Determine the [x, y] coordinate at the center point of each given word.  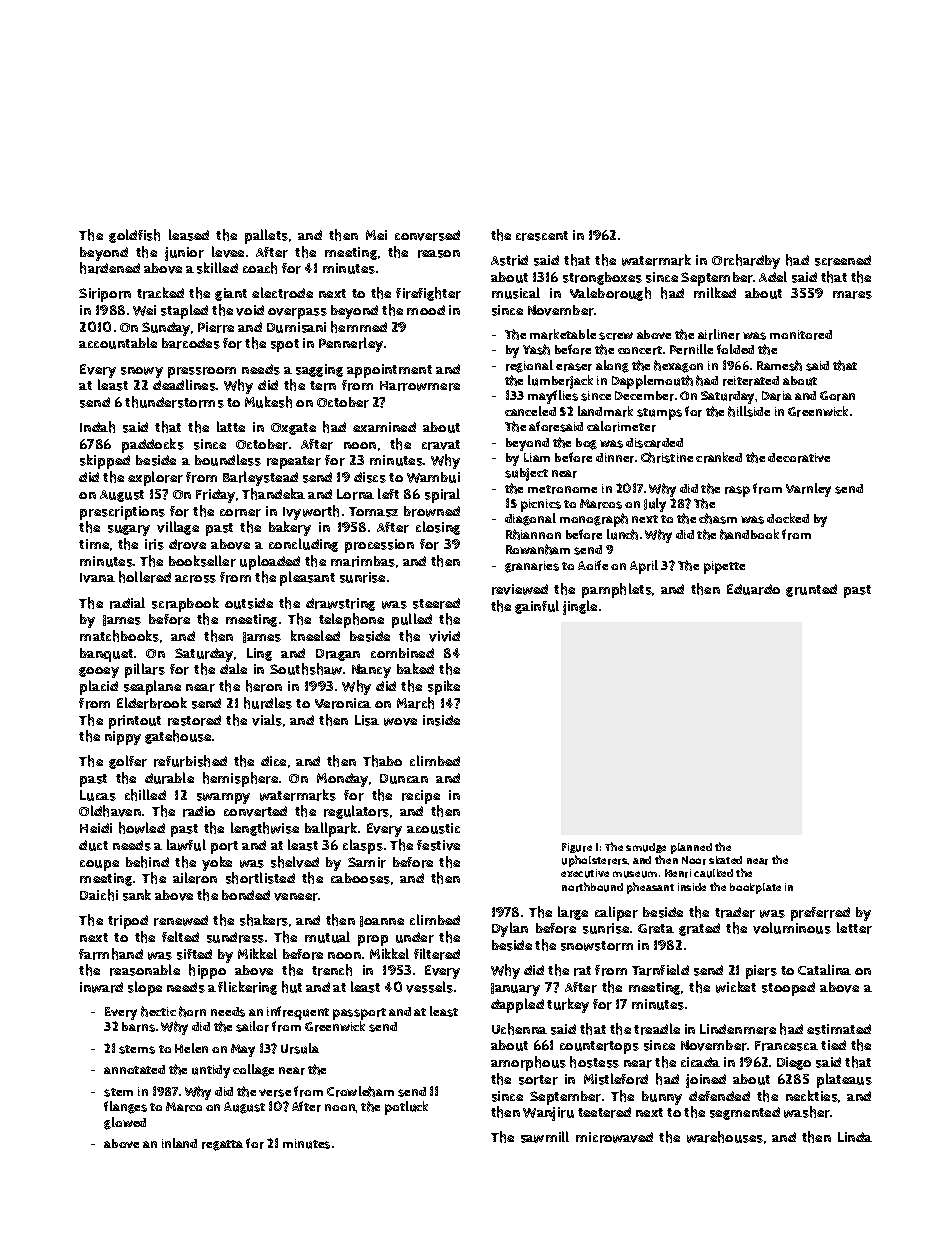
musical [516, 293]
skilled [217, 268]
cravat [441, 445]
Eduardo [753, 589]
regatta [222, 1145]
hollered [145, 577]
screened [843, 260]
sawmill [545, 1137]
